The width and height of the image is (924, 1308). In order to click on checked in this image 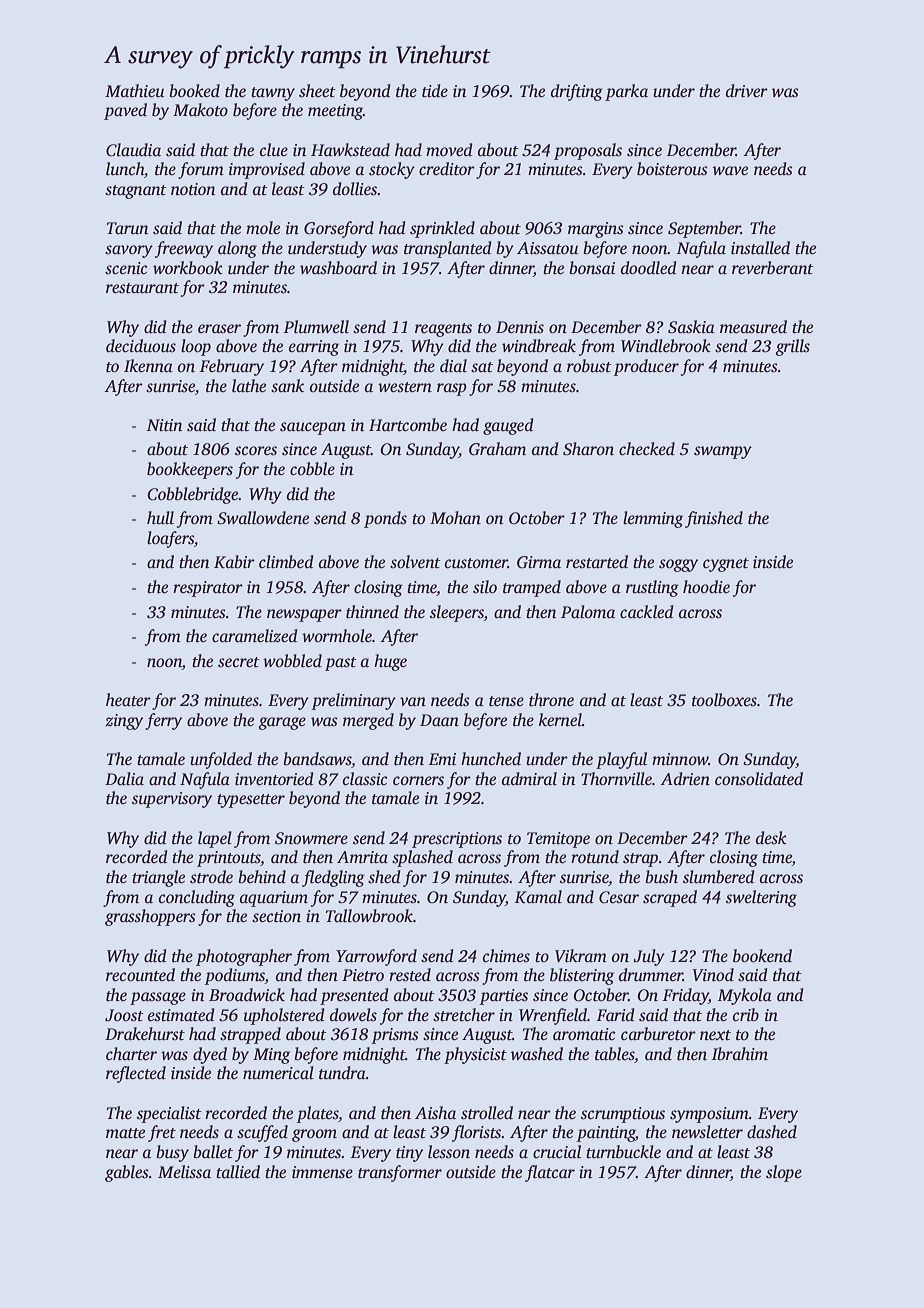, I will do `click(647, 449)`.
